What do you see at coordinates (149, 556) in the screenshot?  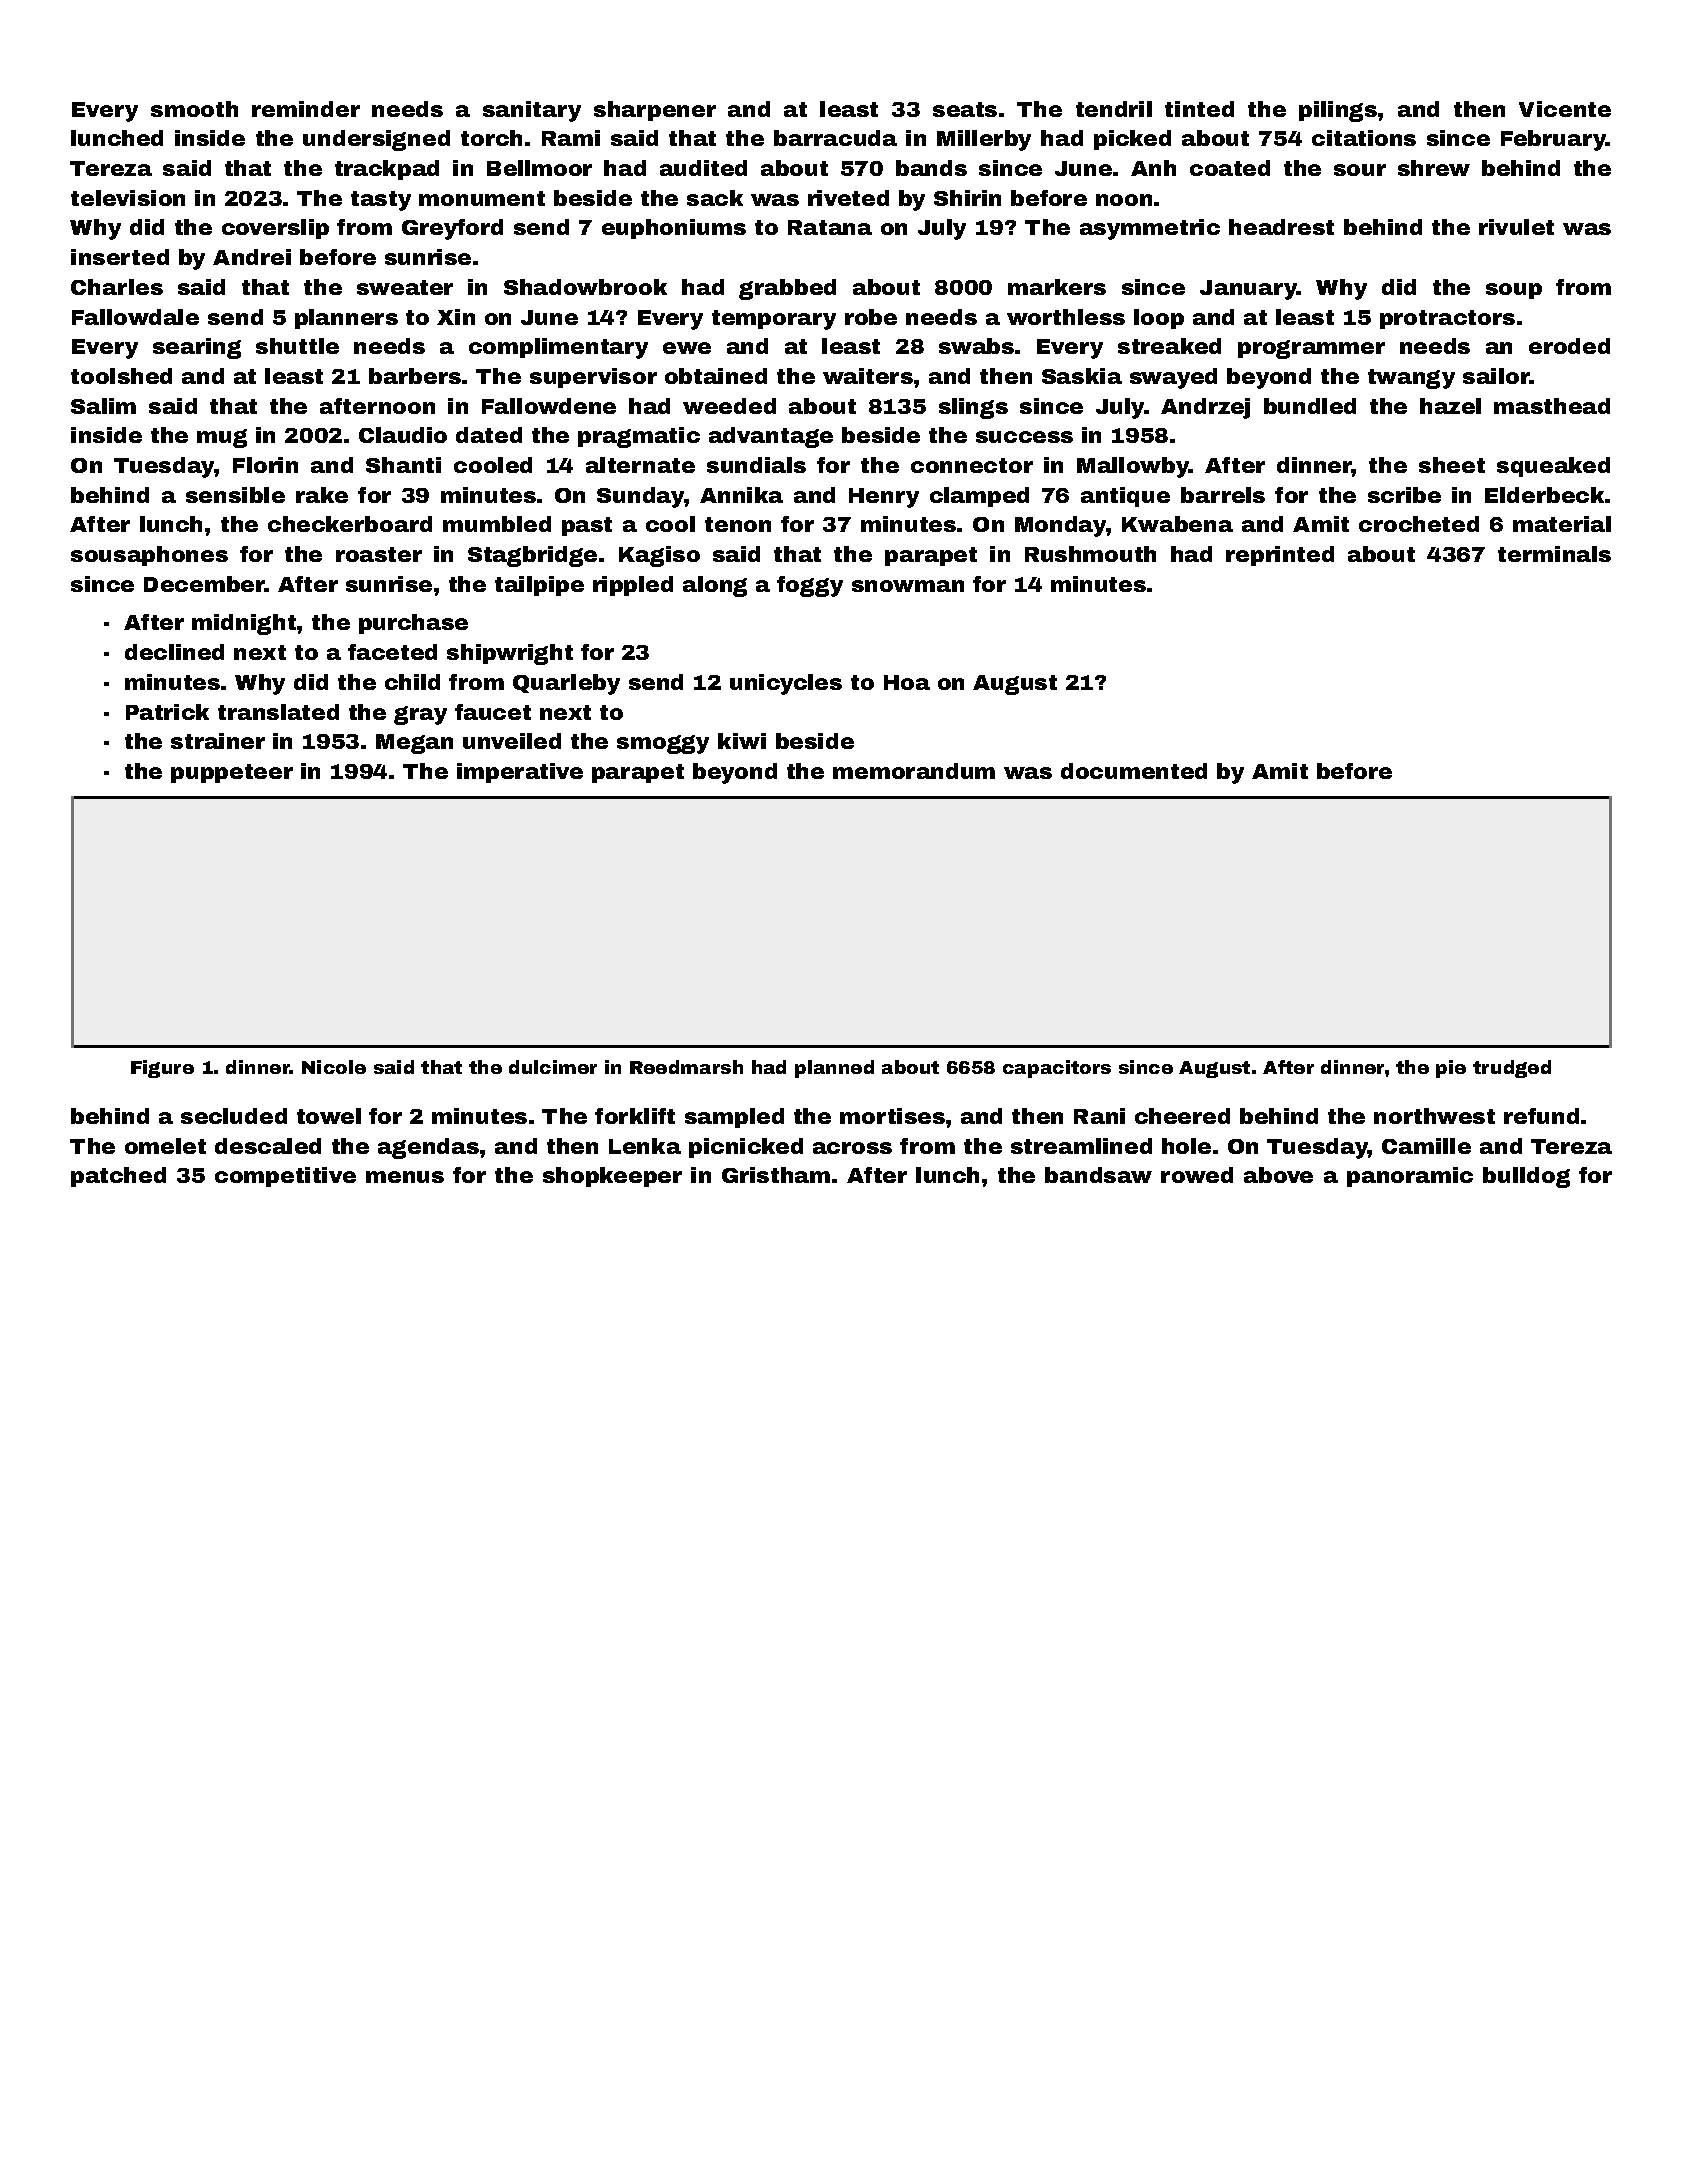 I see `sousaphones` at bounding box center [149, 556].
